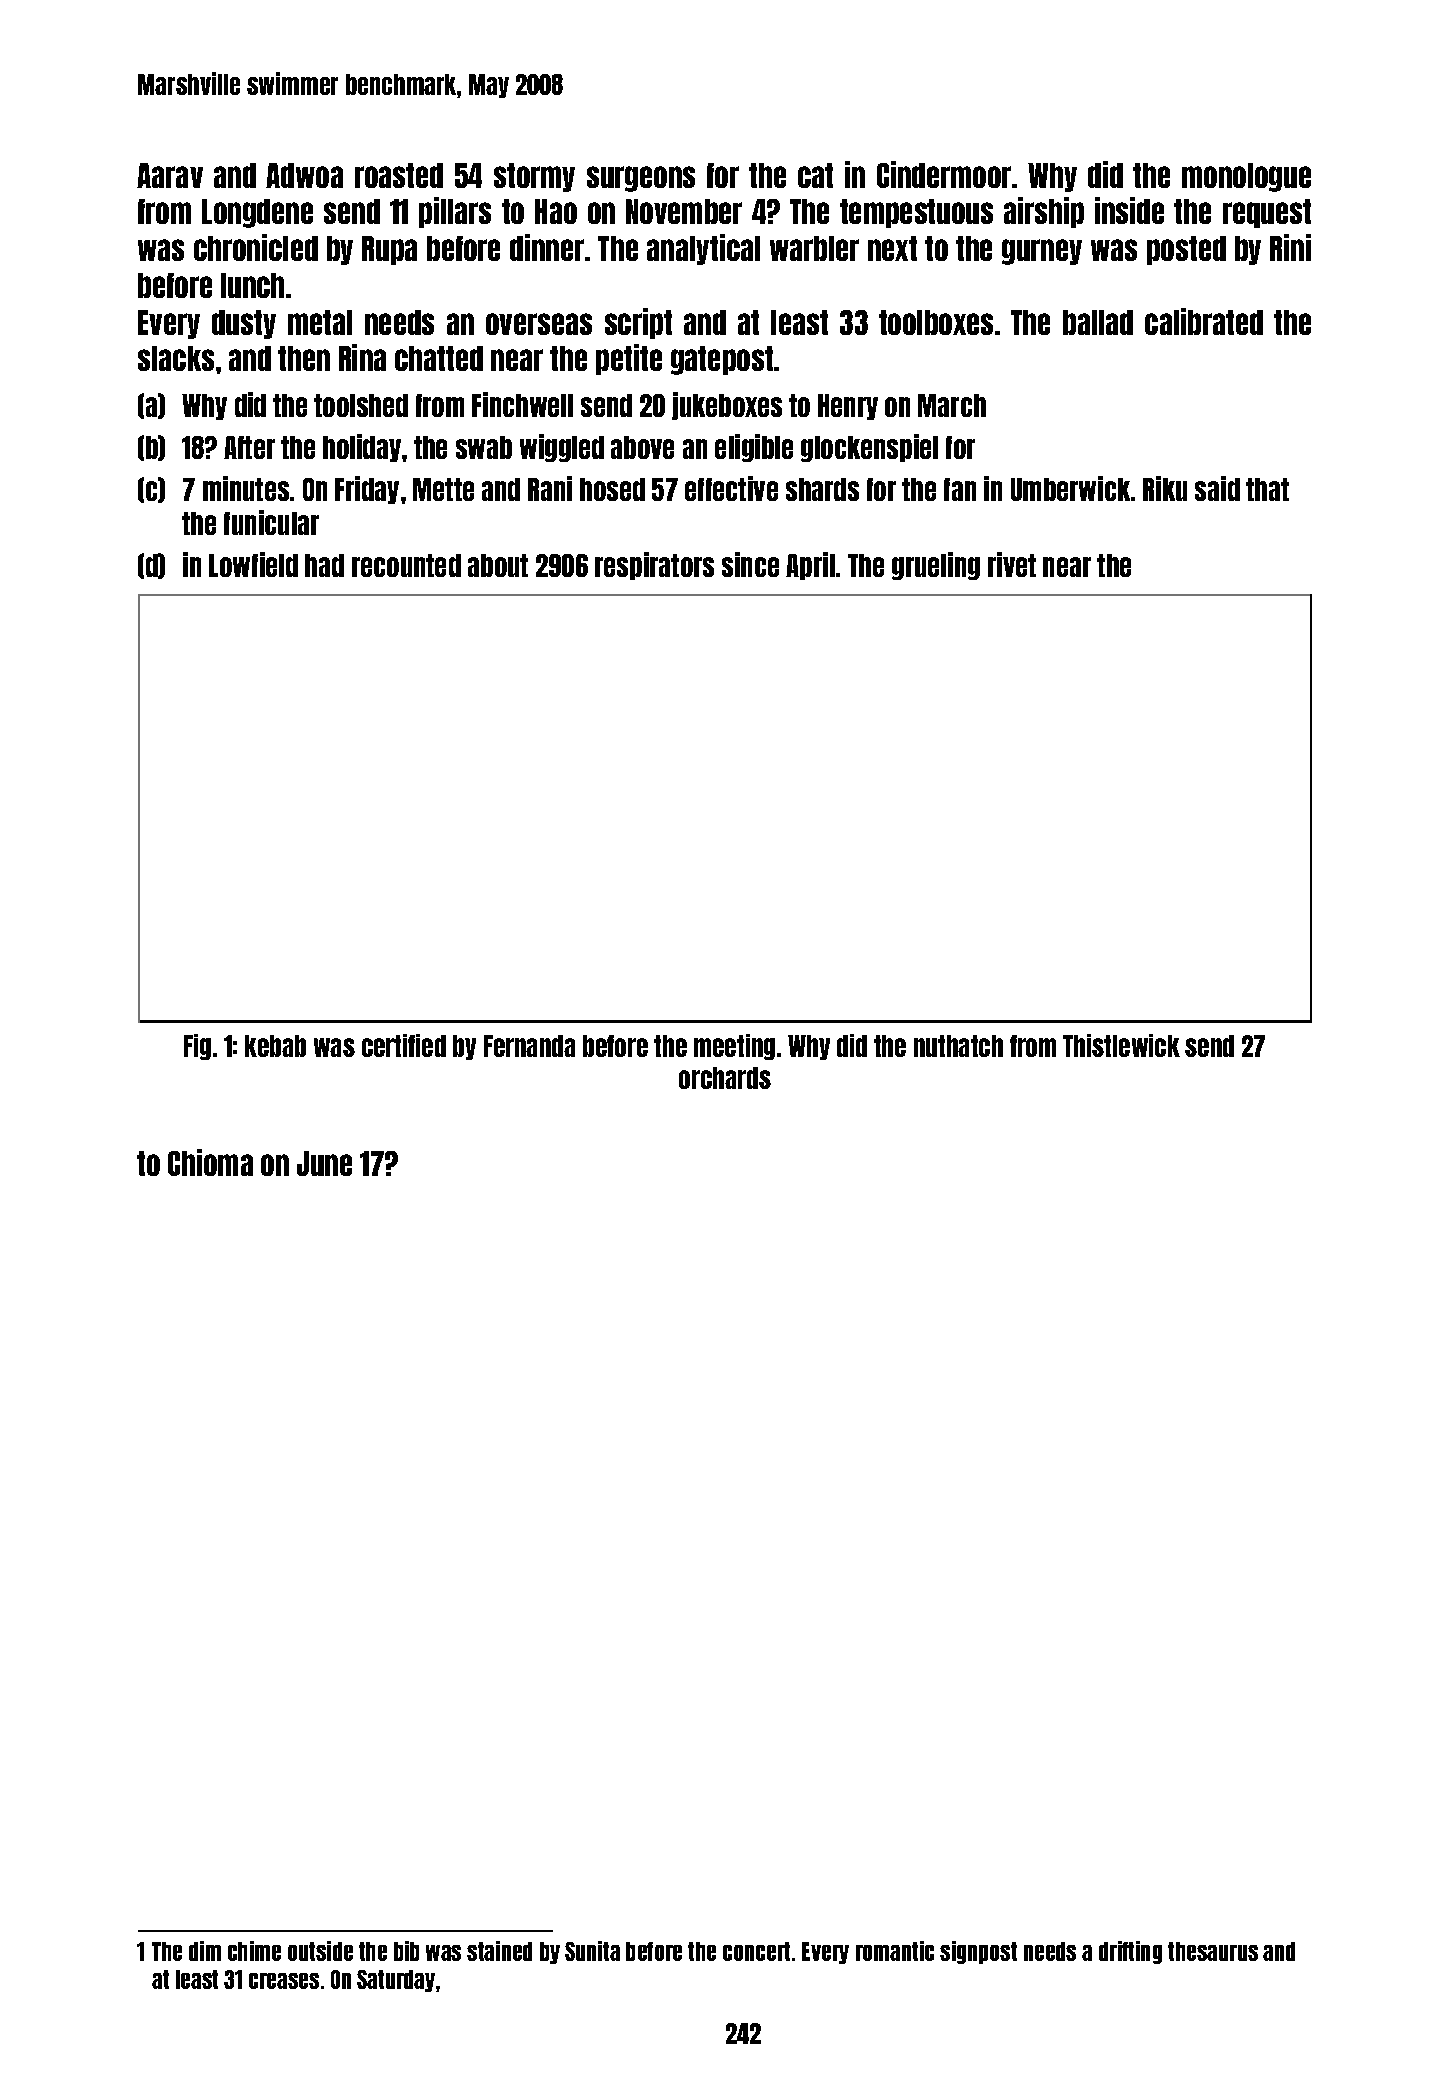 This image has width=1450, height=2100. Describe the element at coordinates (284, 1981) in the image. I see `creases` at that location.
